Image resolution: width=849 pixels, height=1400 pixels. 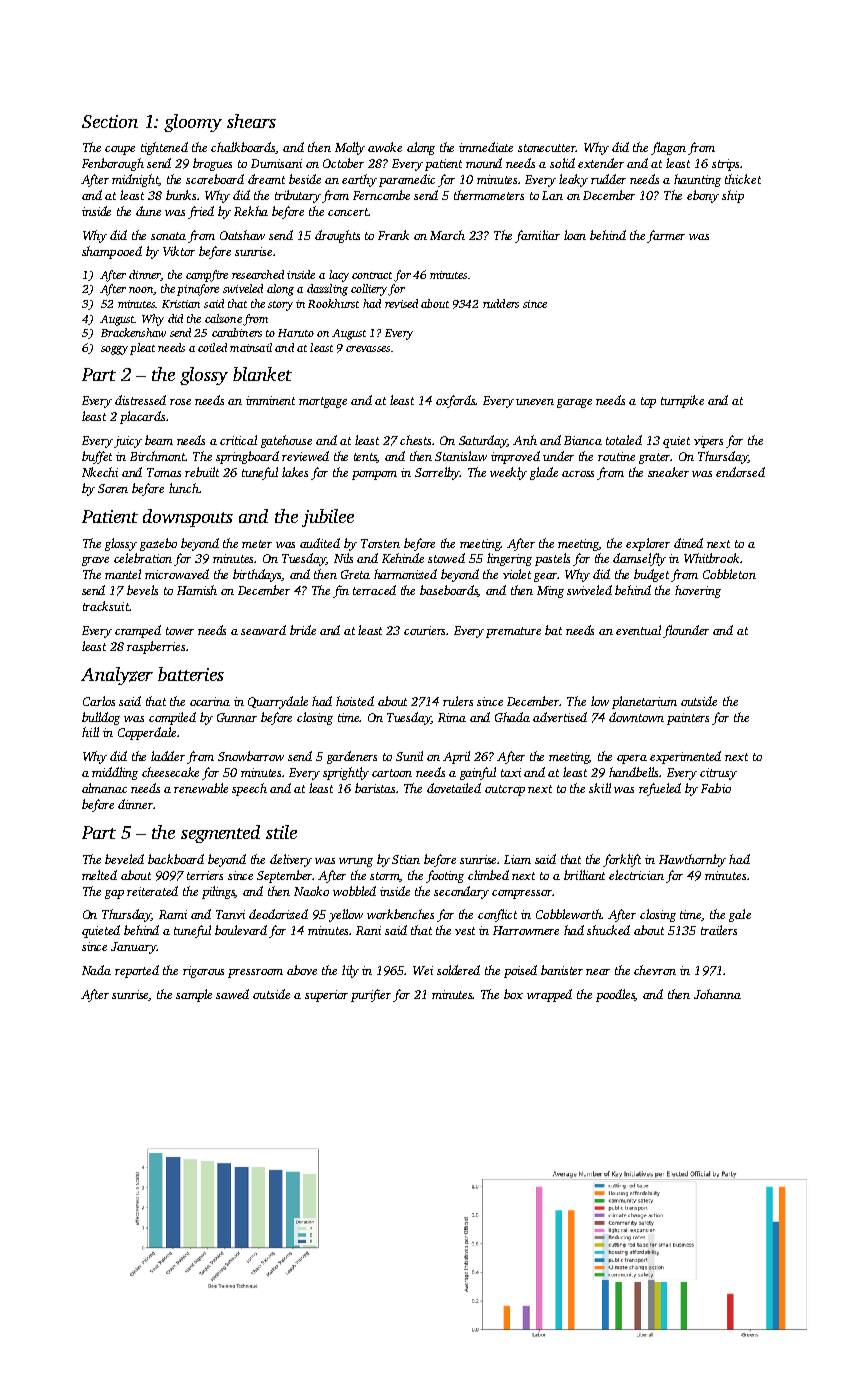 What do you see at coordinates (262, 374) in the document?
I see `blanket` at bounding box center [262, 374].
